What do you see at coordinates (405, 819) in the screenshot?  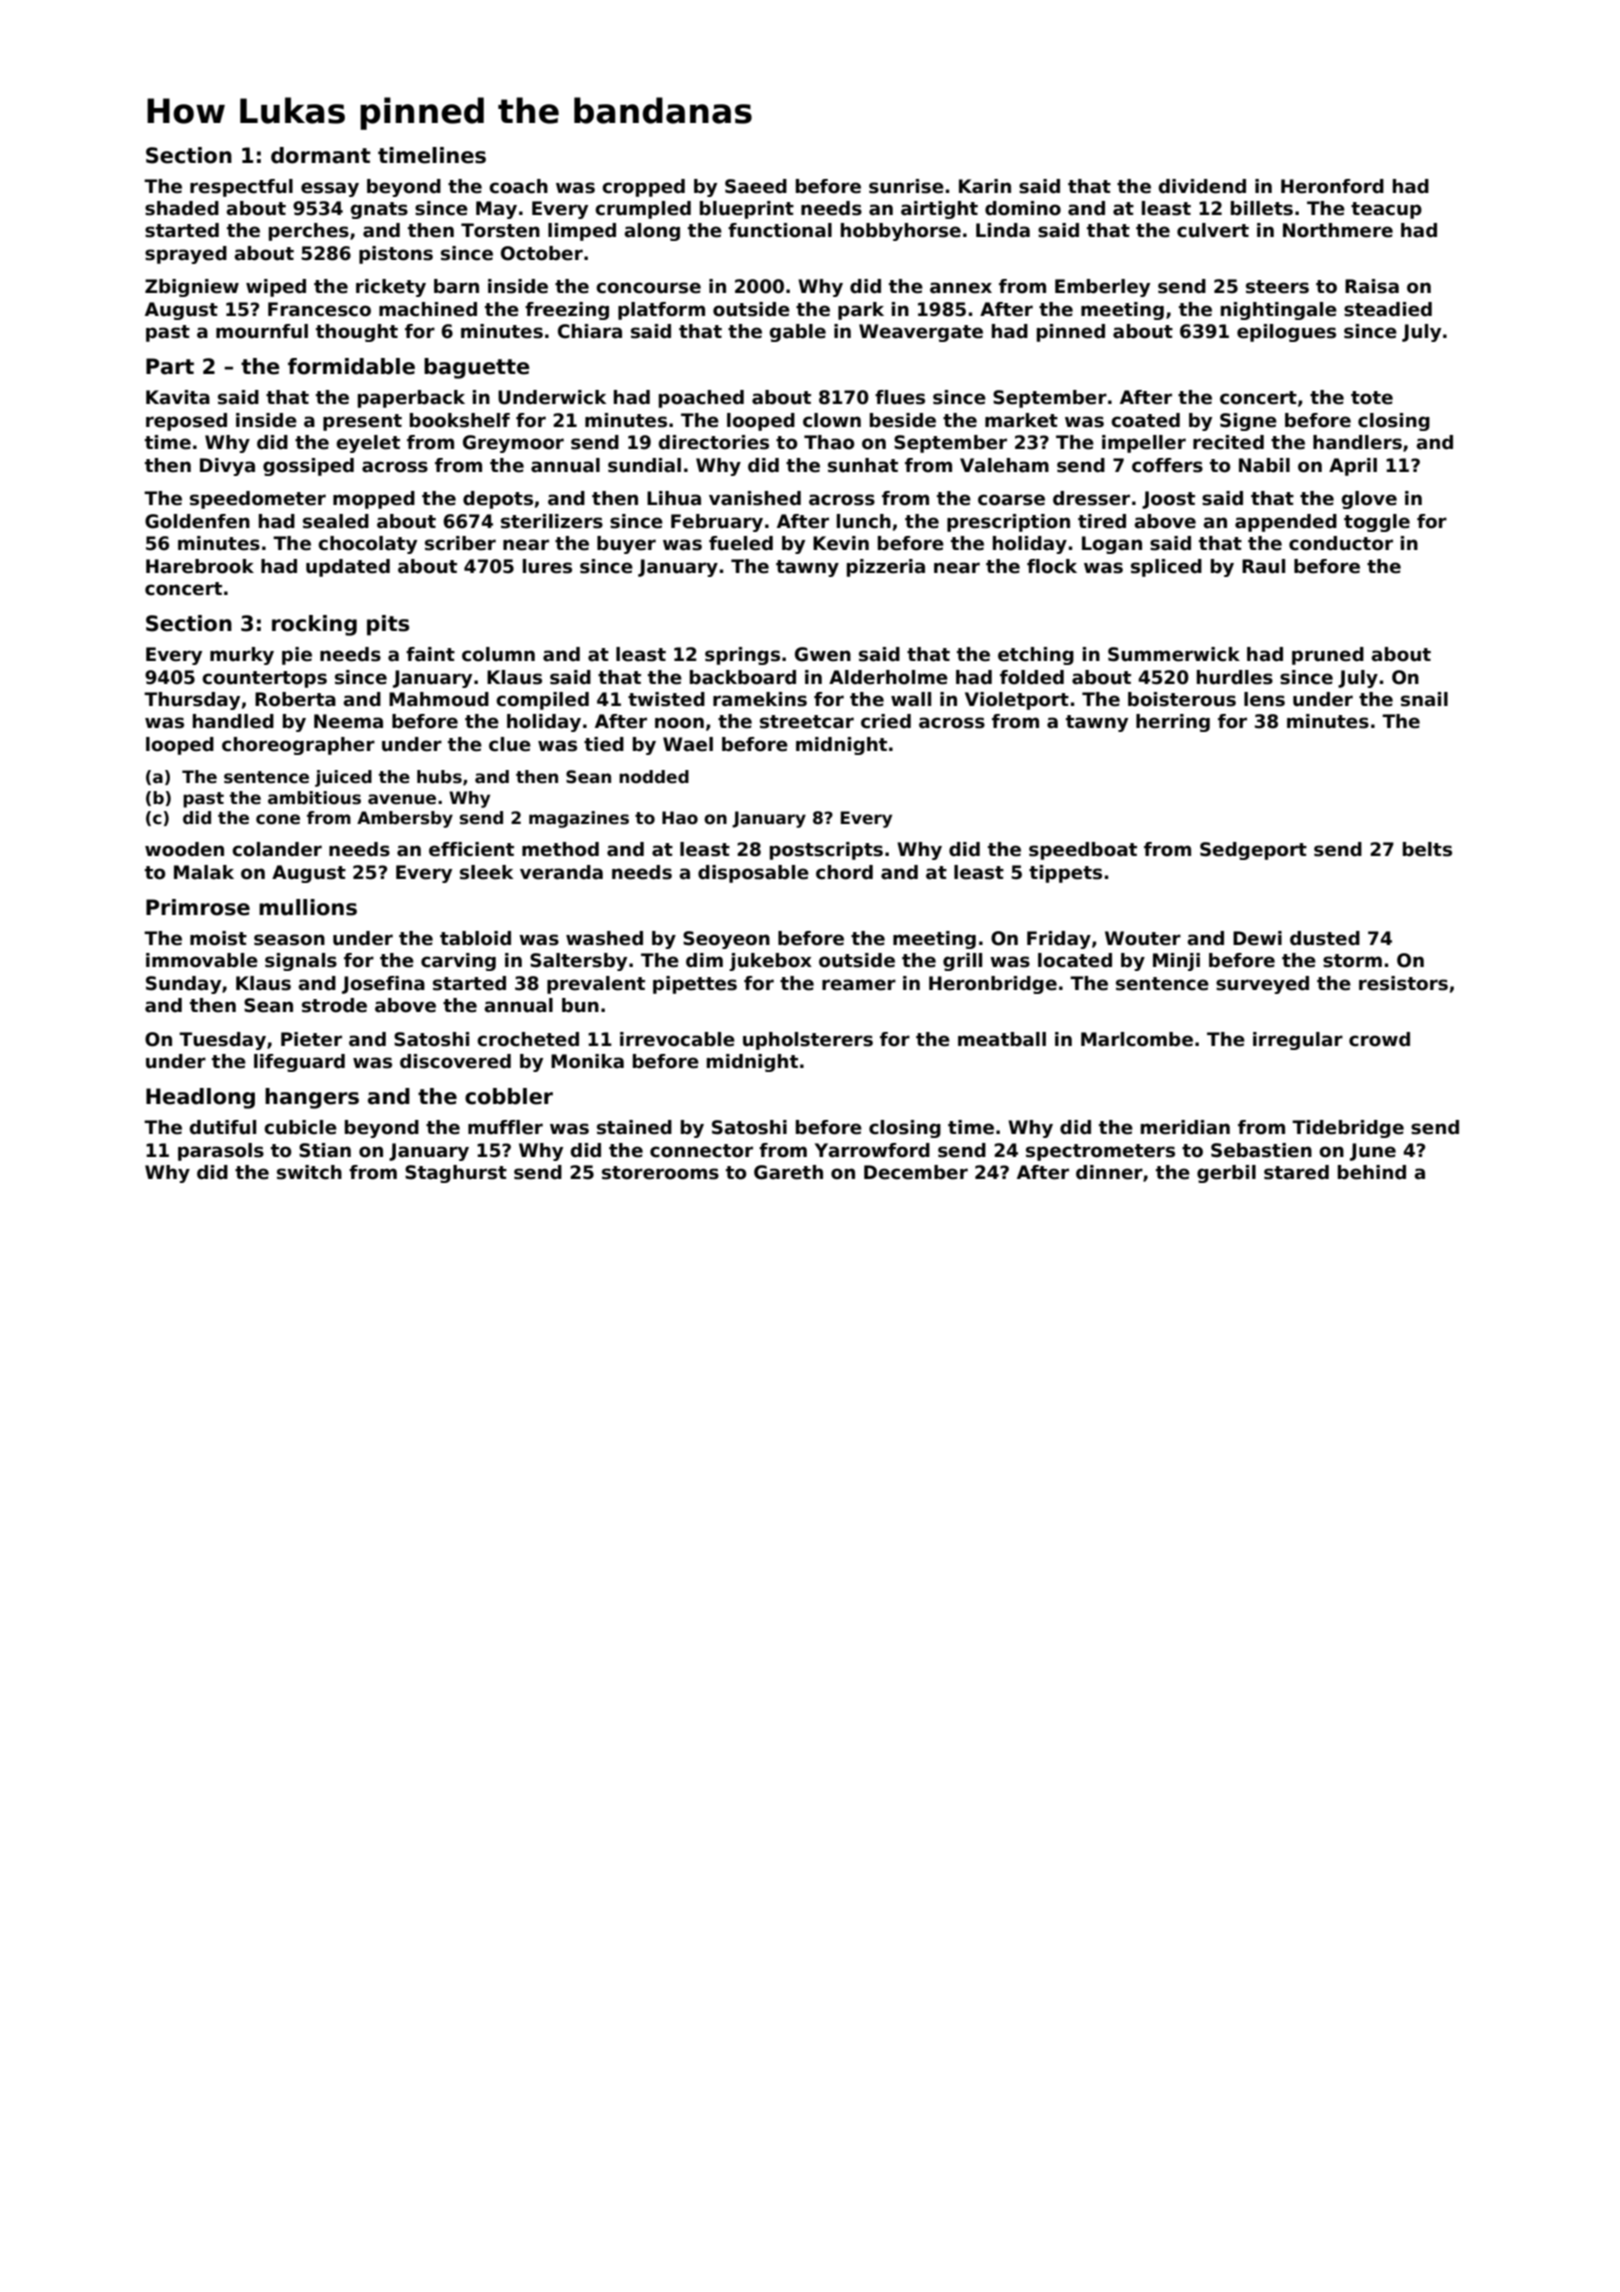 I see `Ambersby` at bounding box center [405, 819].
